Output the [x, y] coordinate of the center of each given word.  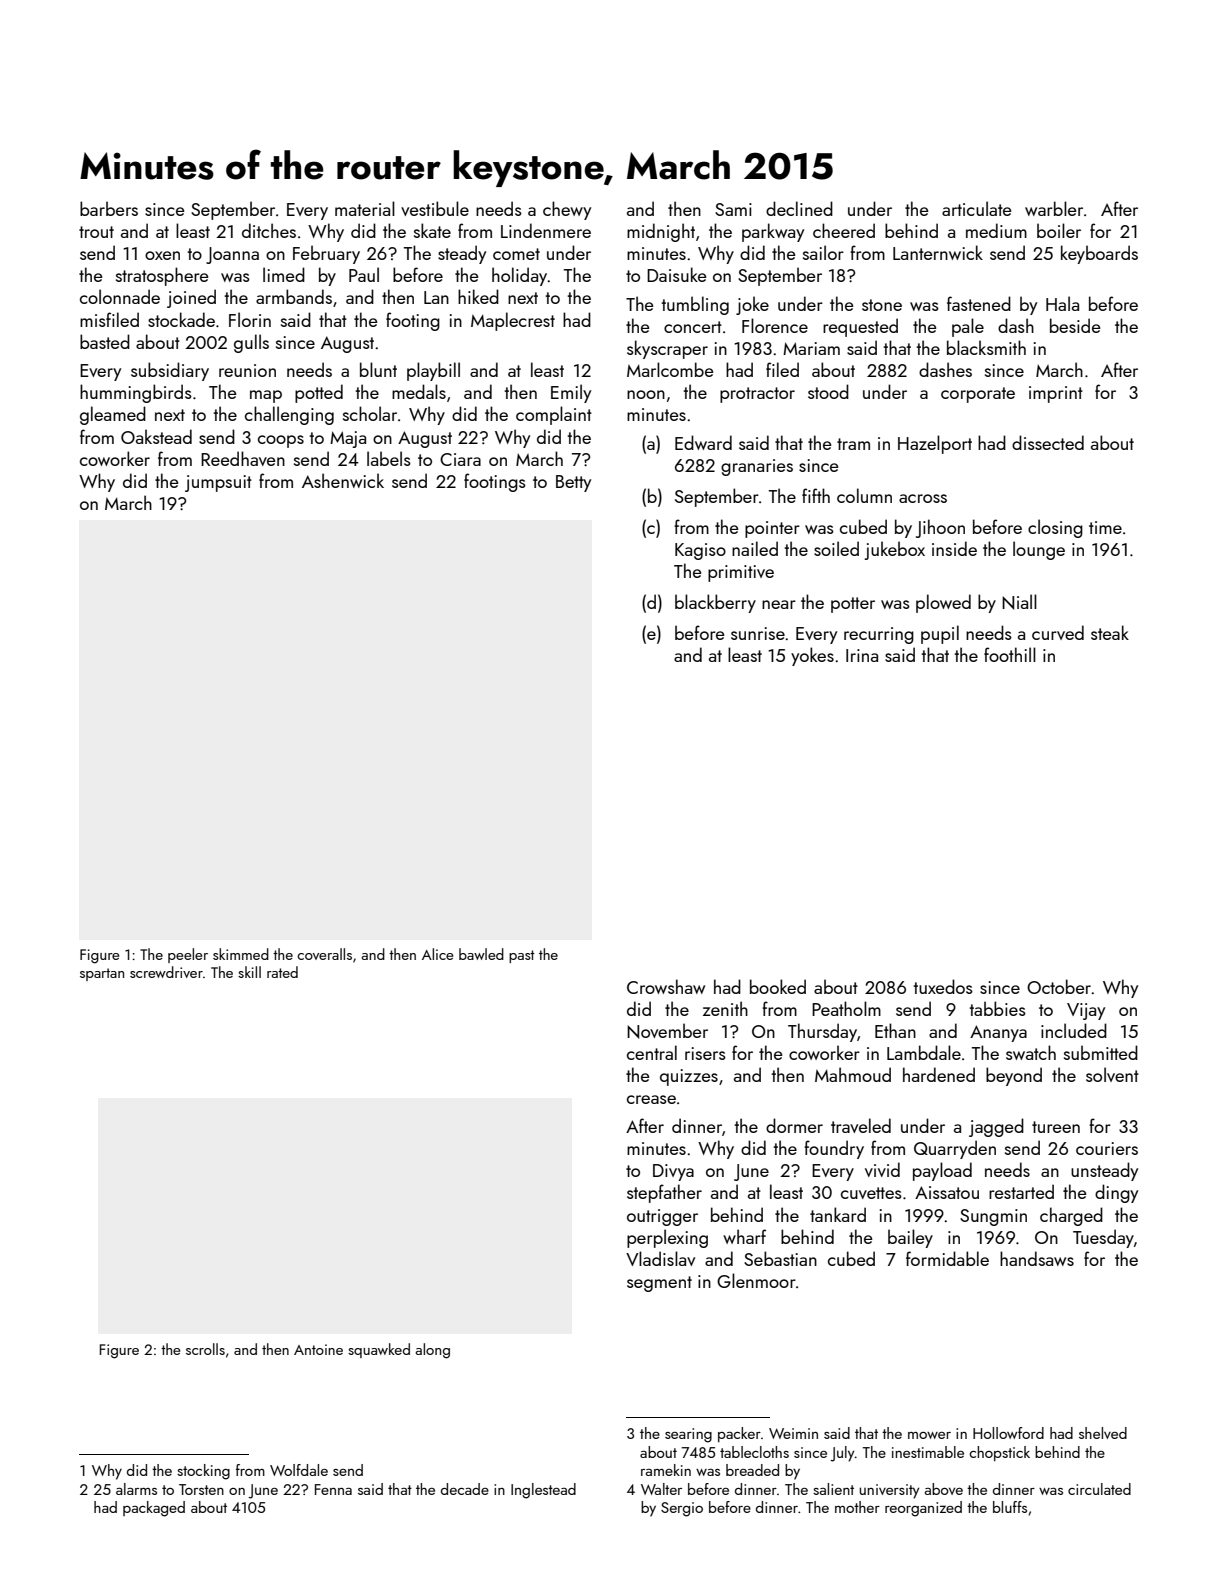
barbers [109, 208]
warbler [1054, 208]
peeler [188, 955]
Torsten [201, 1489]
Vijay [1086, 1011]
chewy [567, 210]
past [522, 956]
